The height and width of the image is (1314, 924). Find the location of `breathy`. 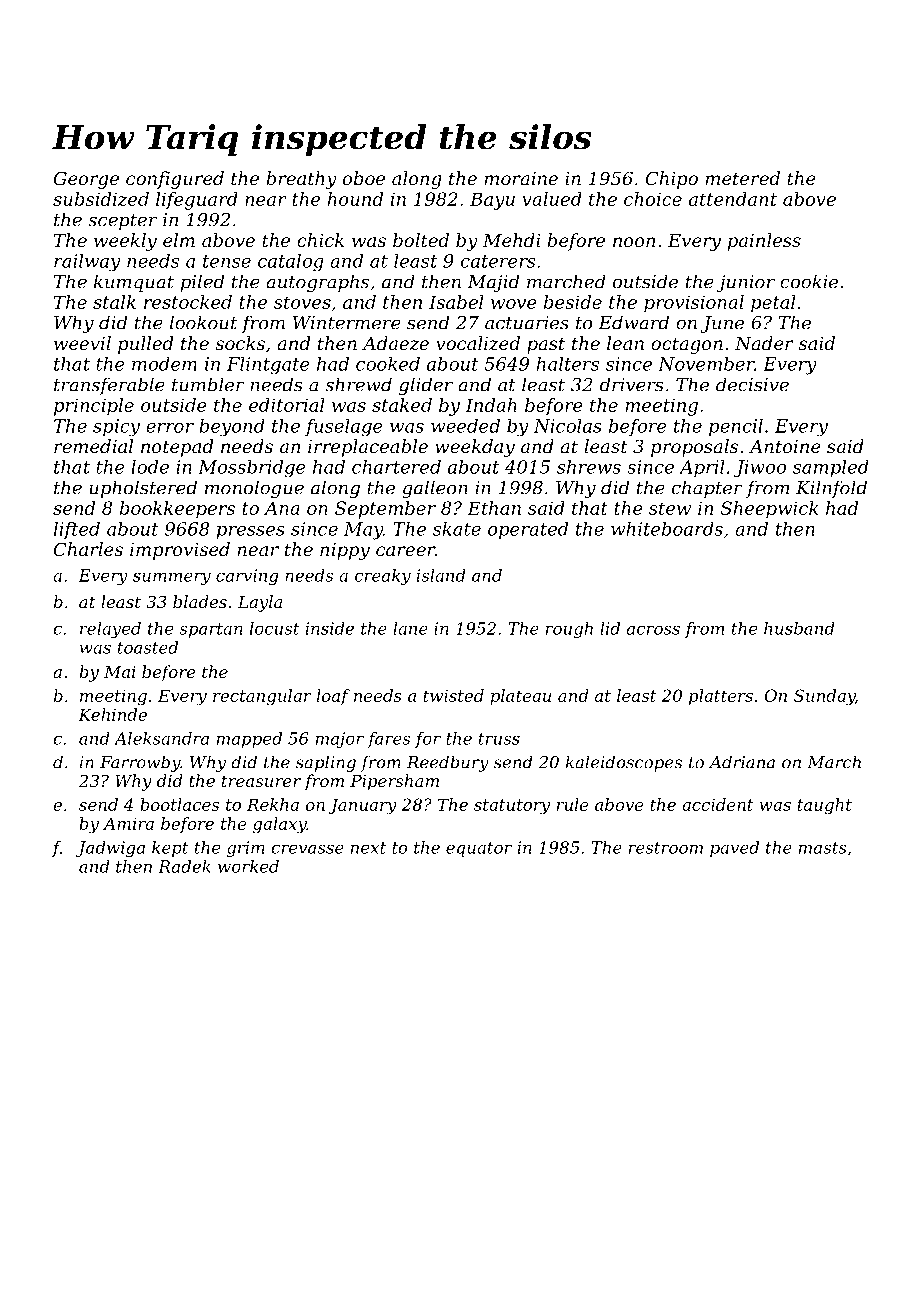

breathy is located at coordinates (301, 180).
